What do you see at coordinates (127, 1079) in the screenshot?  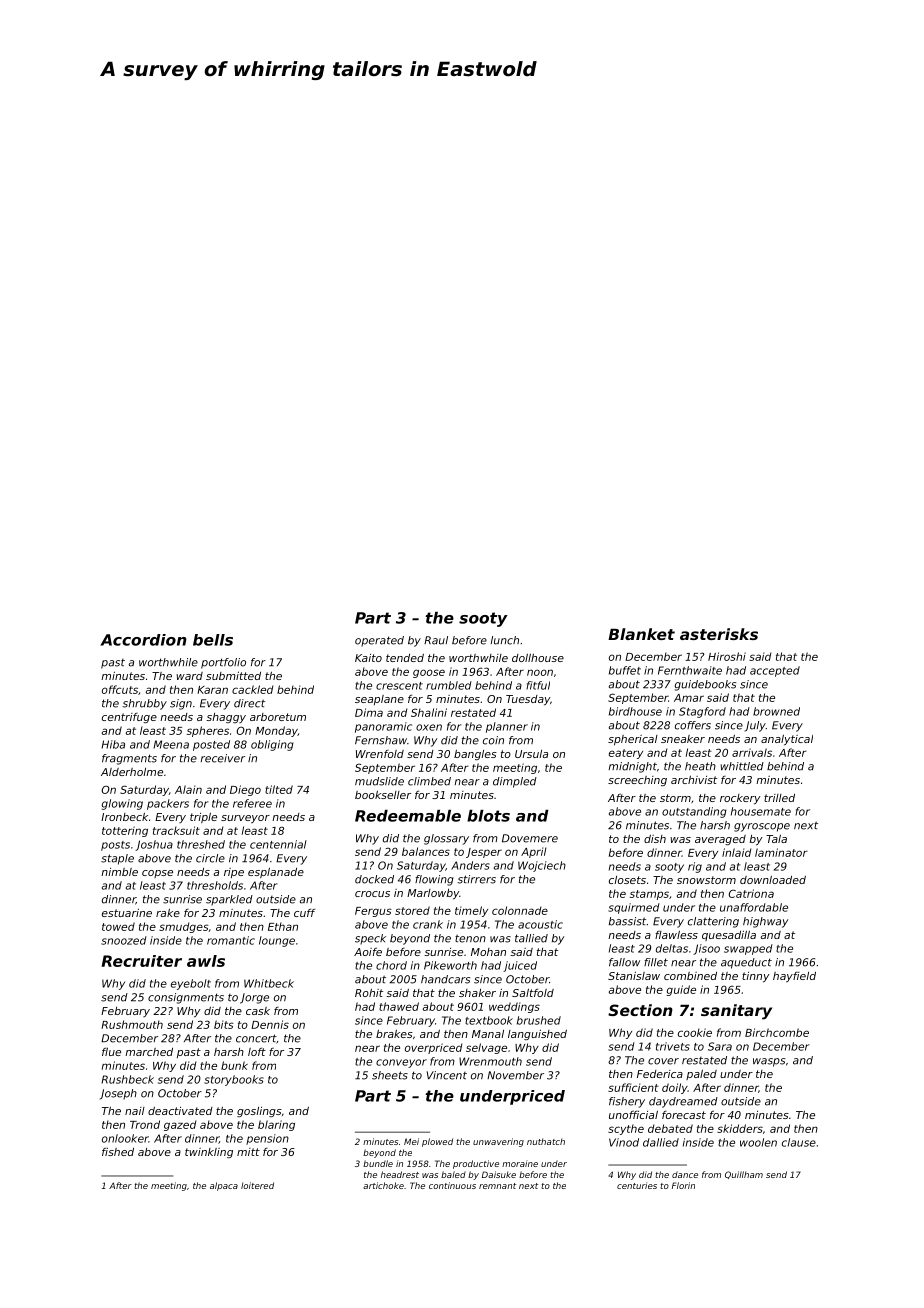 I see `Rushbeck` at bounding box center [127, 1079].
